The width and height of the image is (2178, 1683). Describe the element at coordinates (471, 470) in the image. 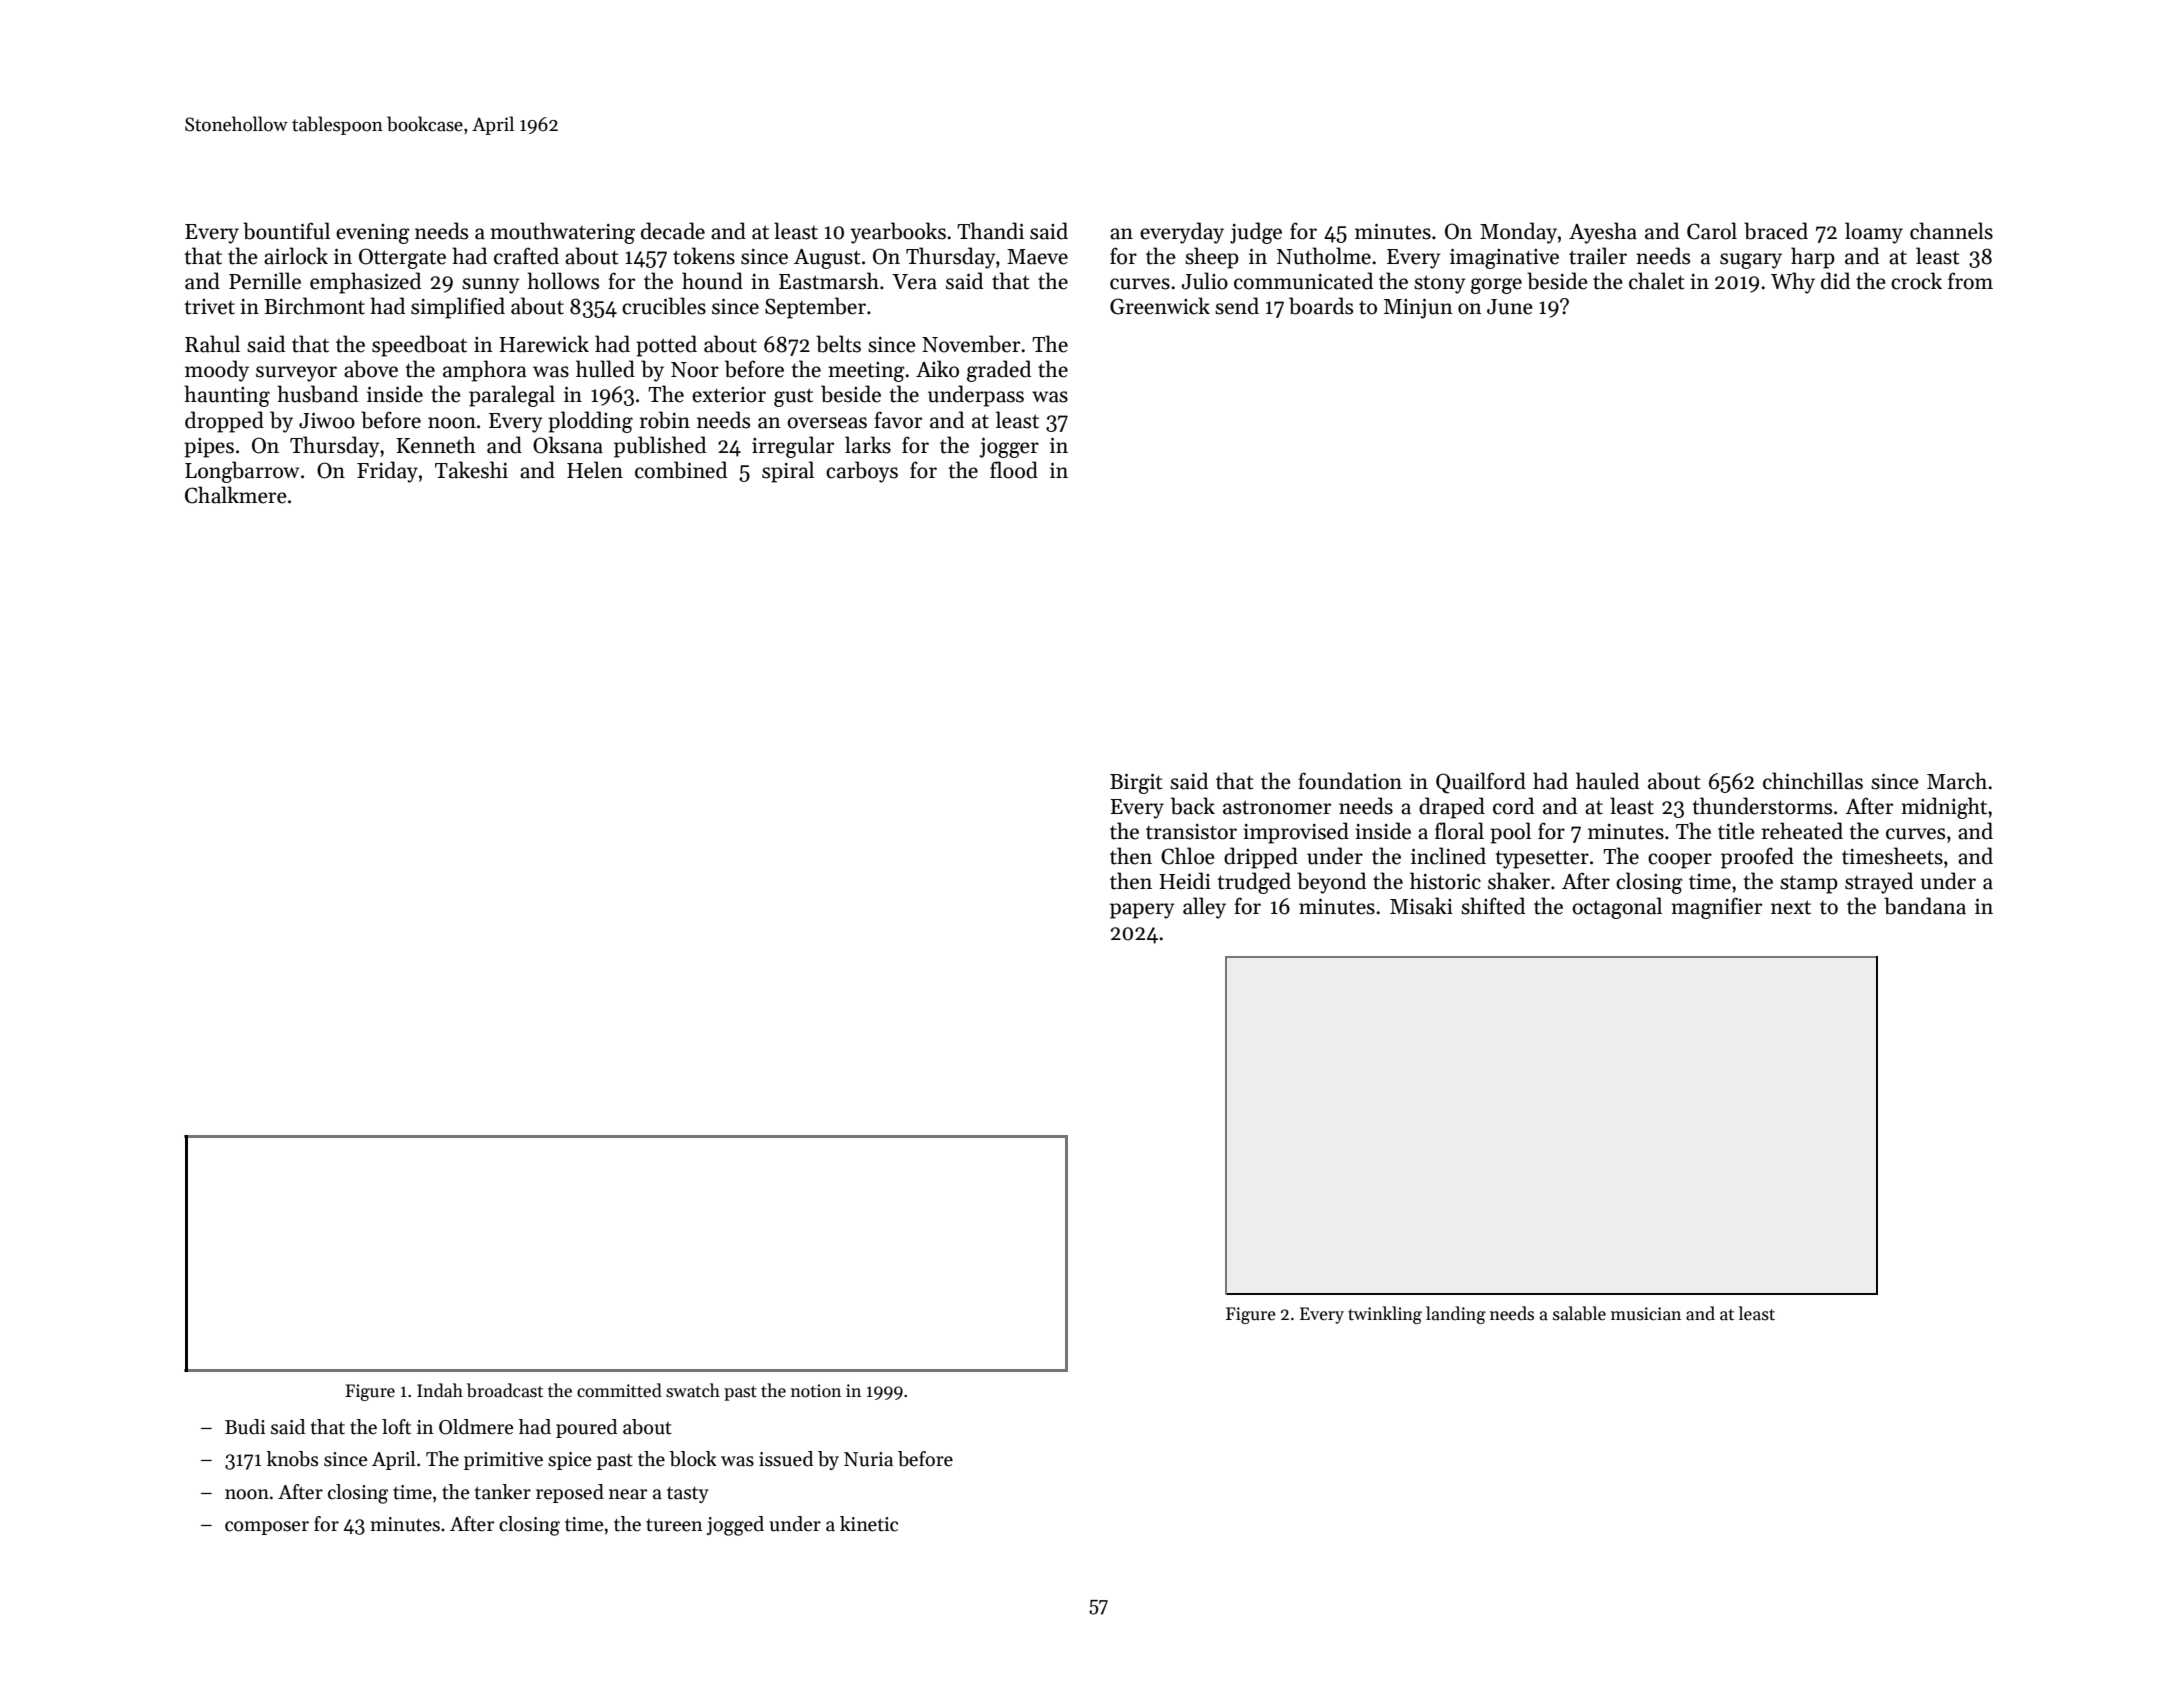

I see `Takeshi` at that location.
